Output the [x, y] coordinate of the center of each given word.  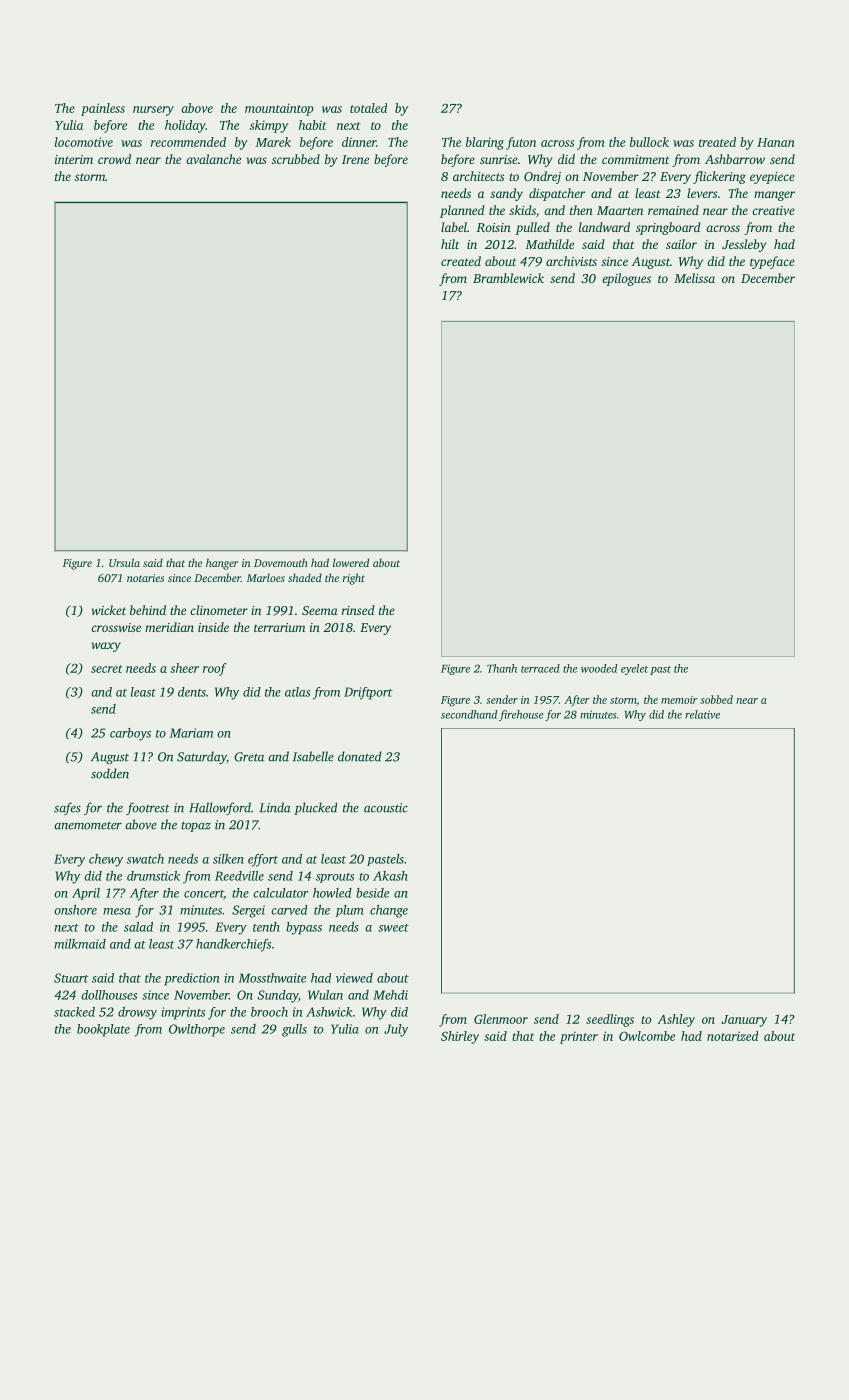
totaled [368, 108]
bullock [649, 142]
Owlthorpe [197, 1030]
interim [74, 159]
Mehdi [390, 995]
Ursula [124, 562]
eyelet [634, 669]
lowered [351, 562]
